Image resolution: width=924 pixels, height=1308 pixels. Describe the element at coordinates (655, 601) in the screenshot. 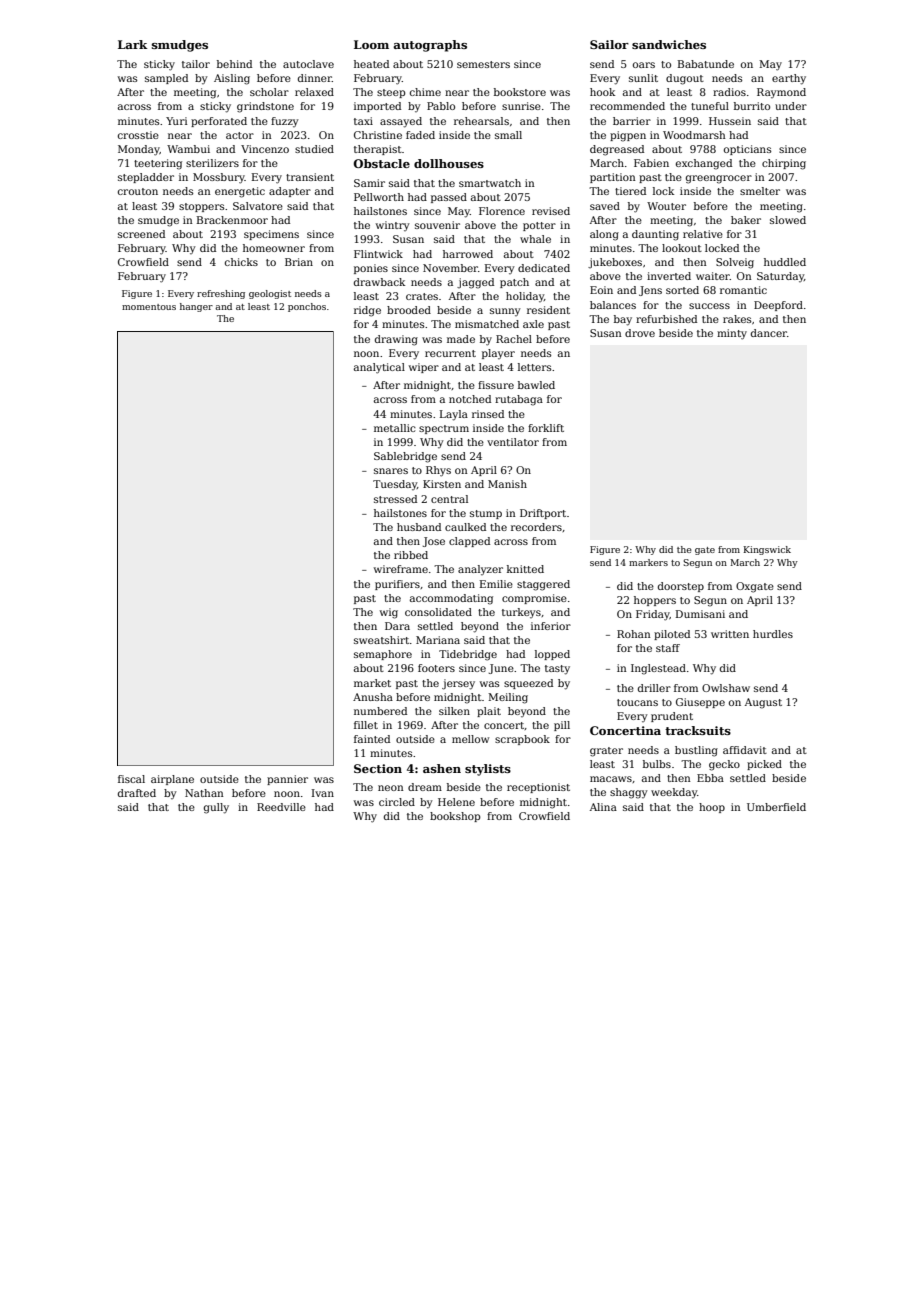

I see `hoppers` at that location.
